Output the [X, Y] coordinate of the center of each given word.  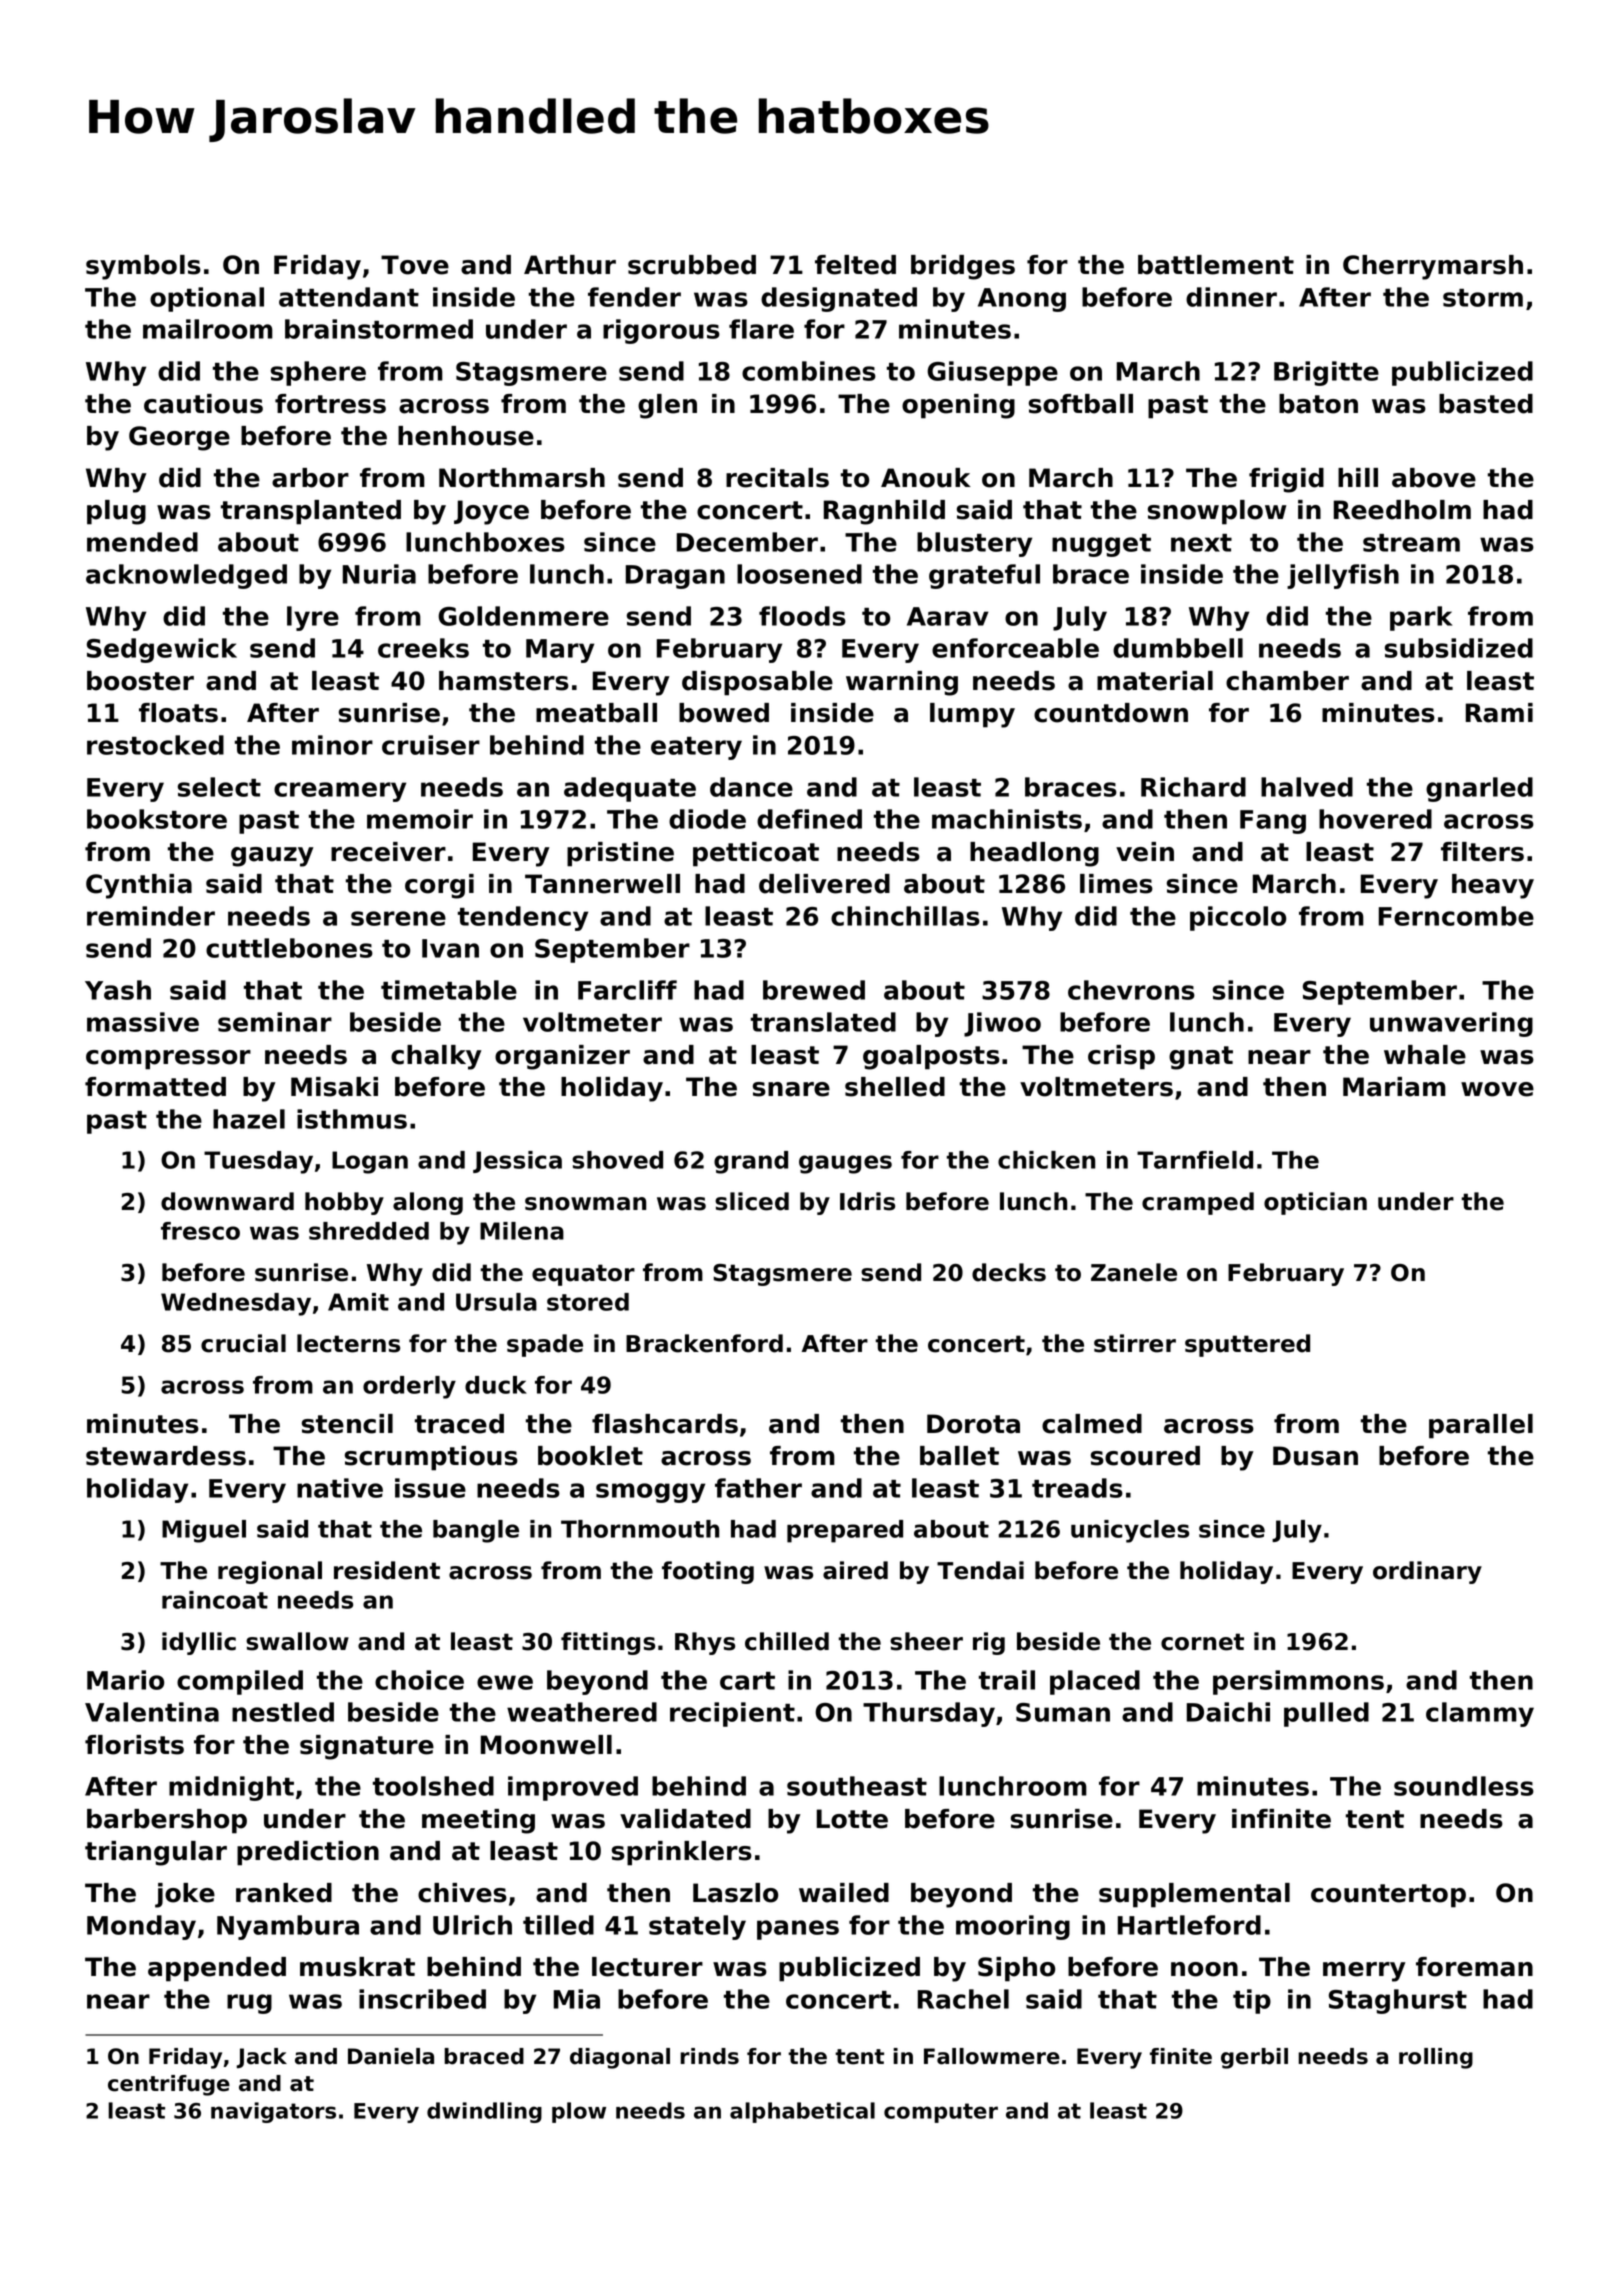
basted [1486, 404]
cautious [203, 404]
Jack [262, 2058]
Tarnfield [1195, 1160]
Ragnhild [884, 512]
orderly [409, 1387]
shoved [617, 1160]
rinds [709, 2056]
